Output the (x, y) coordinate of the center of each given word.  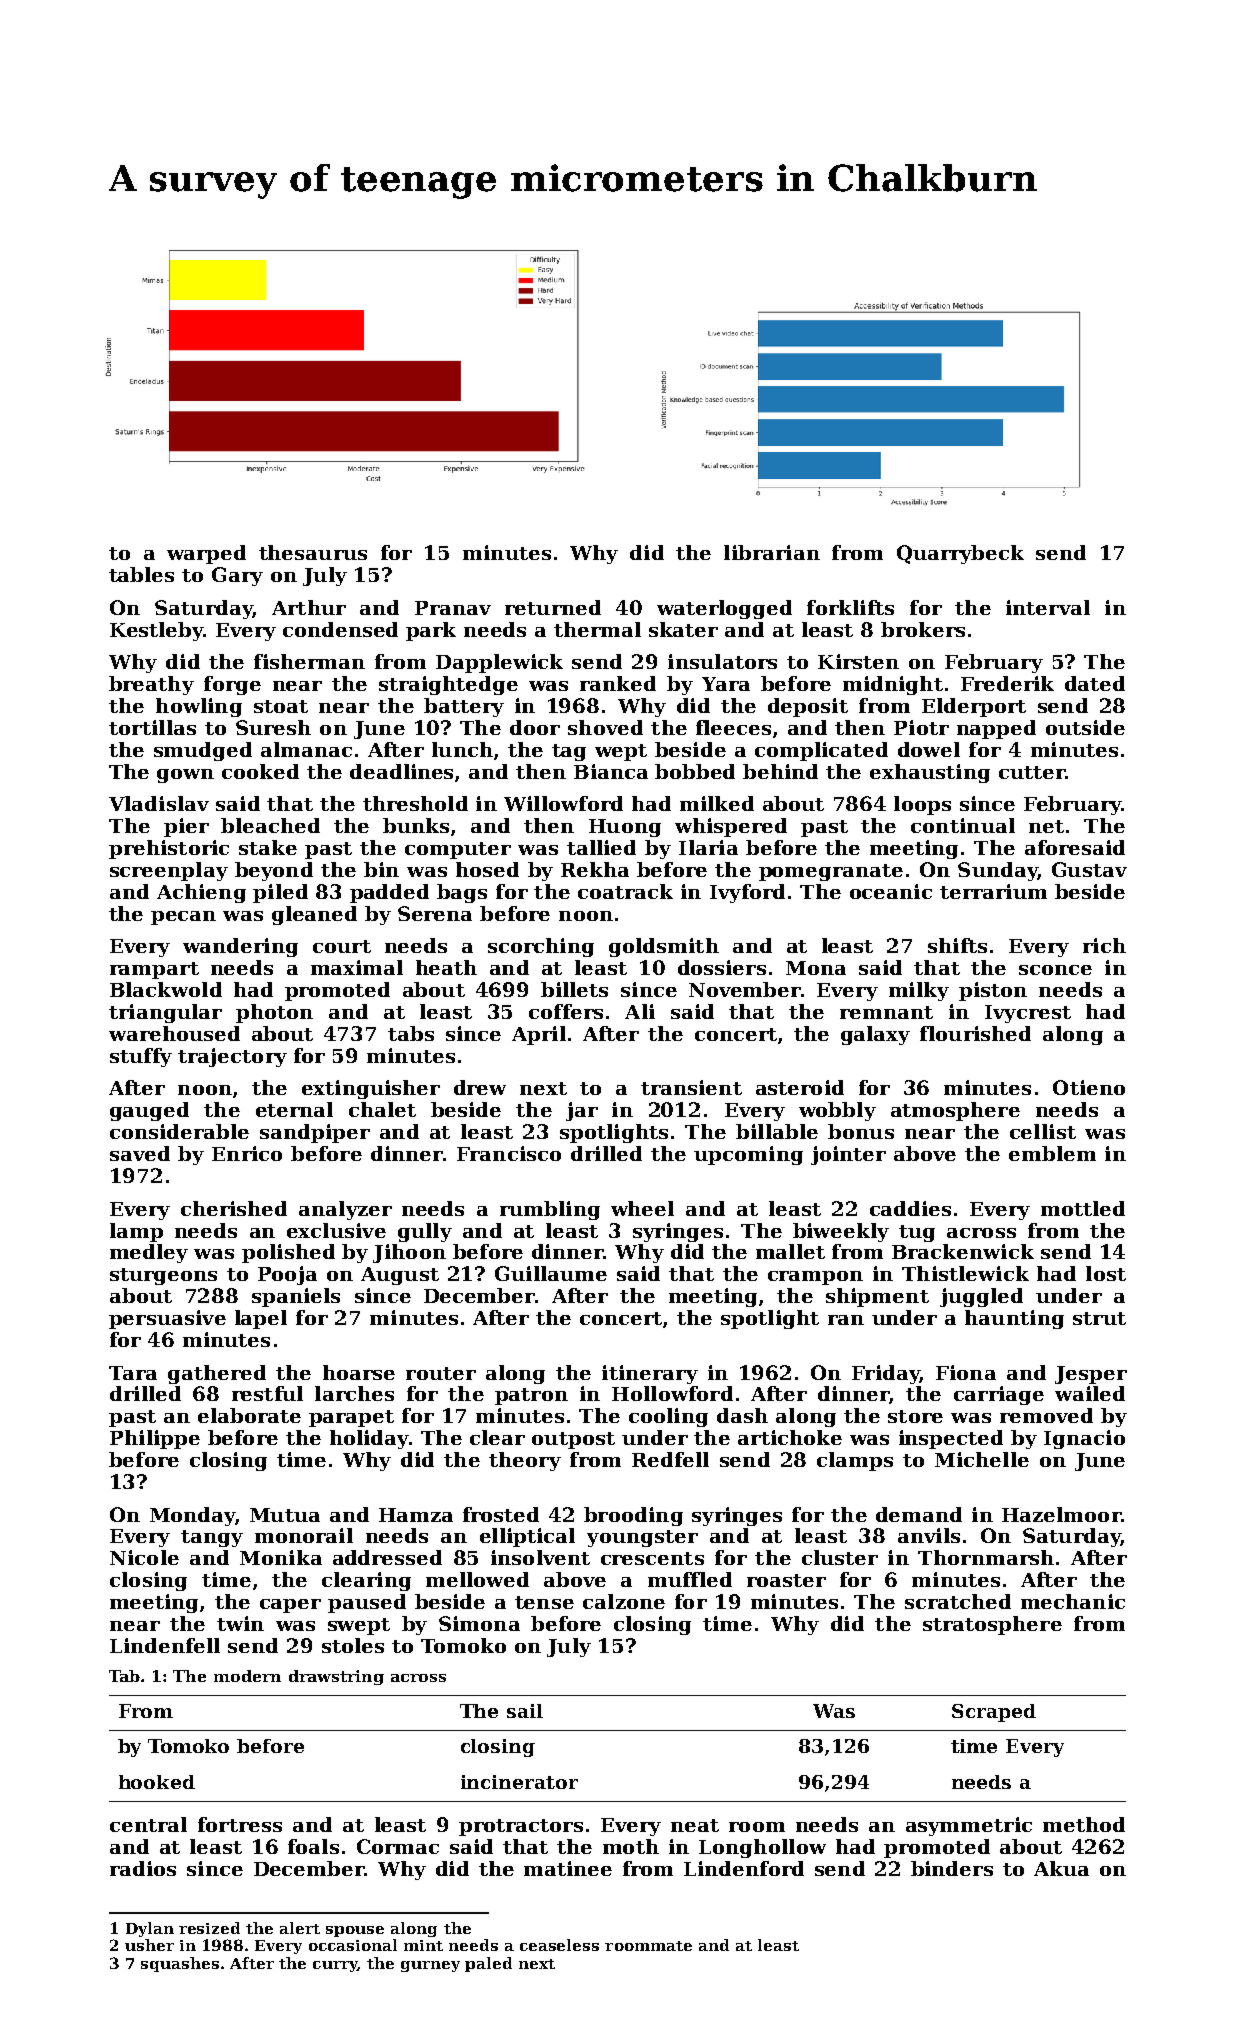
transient (691, 1087)
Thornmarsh (986, 1557)
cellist (1043, 1131)
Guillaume (551, 1273)
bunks (416, 825)
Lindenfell (165, 1645)
